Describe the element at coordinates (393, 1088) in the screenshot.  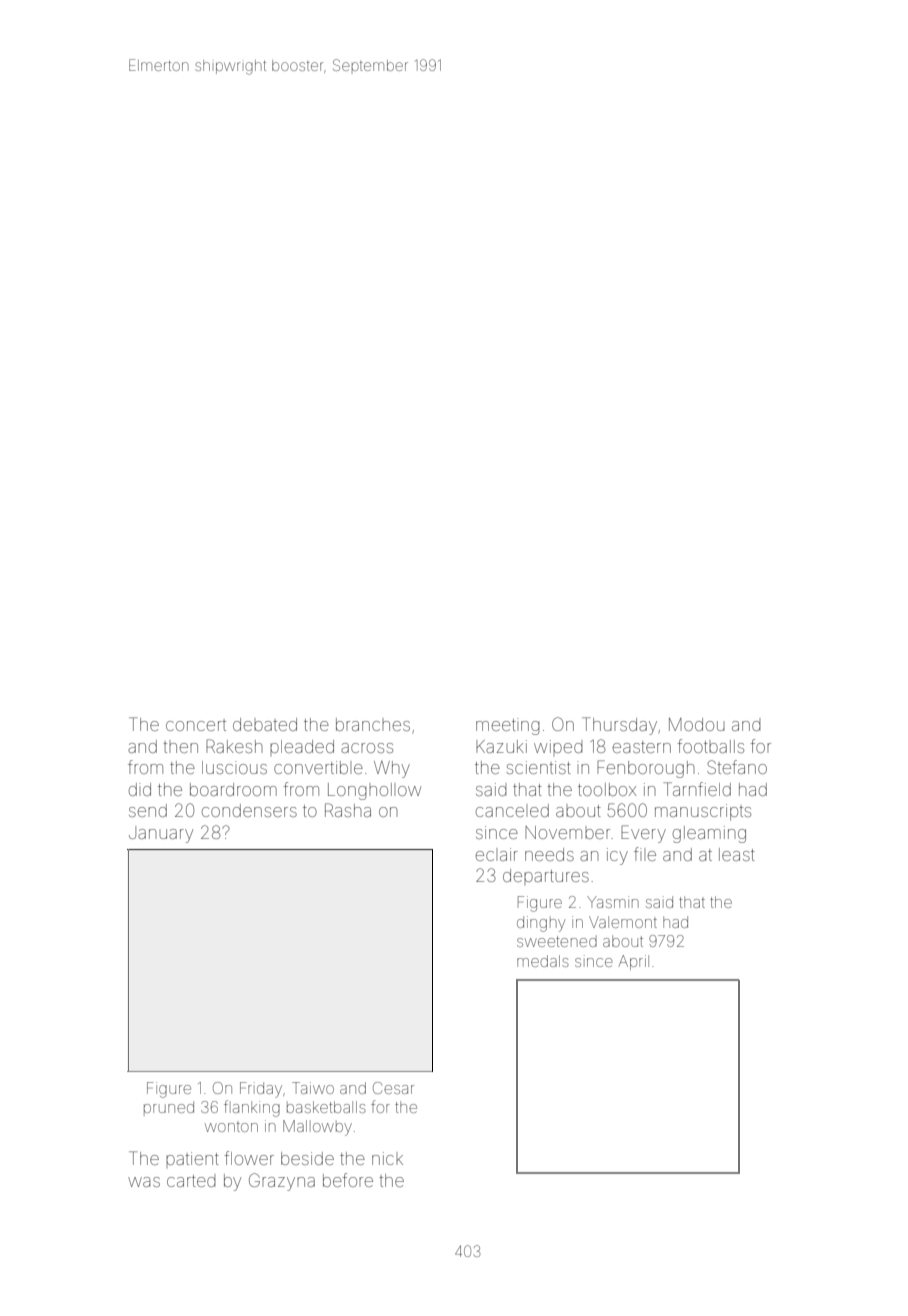
I see `Cesar` at that location.
